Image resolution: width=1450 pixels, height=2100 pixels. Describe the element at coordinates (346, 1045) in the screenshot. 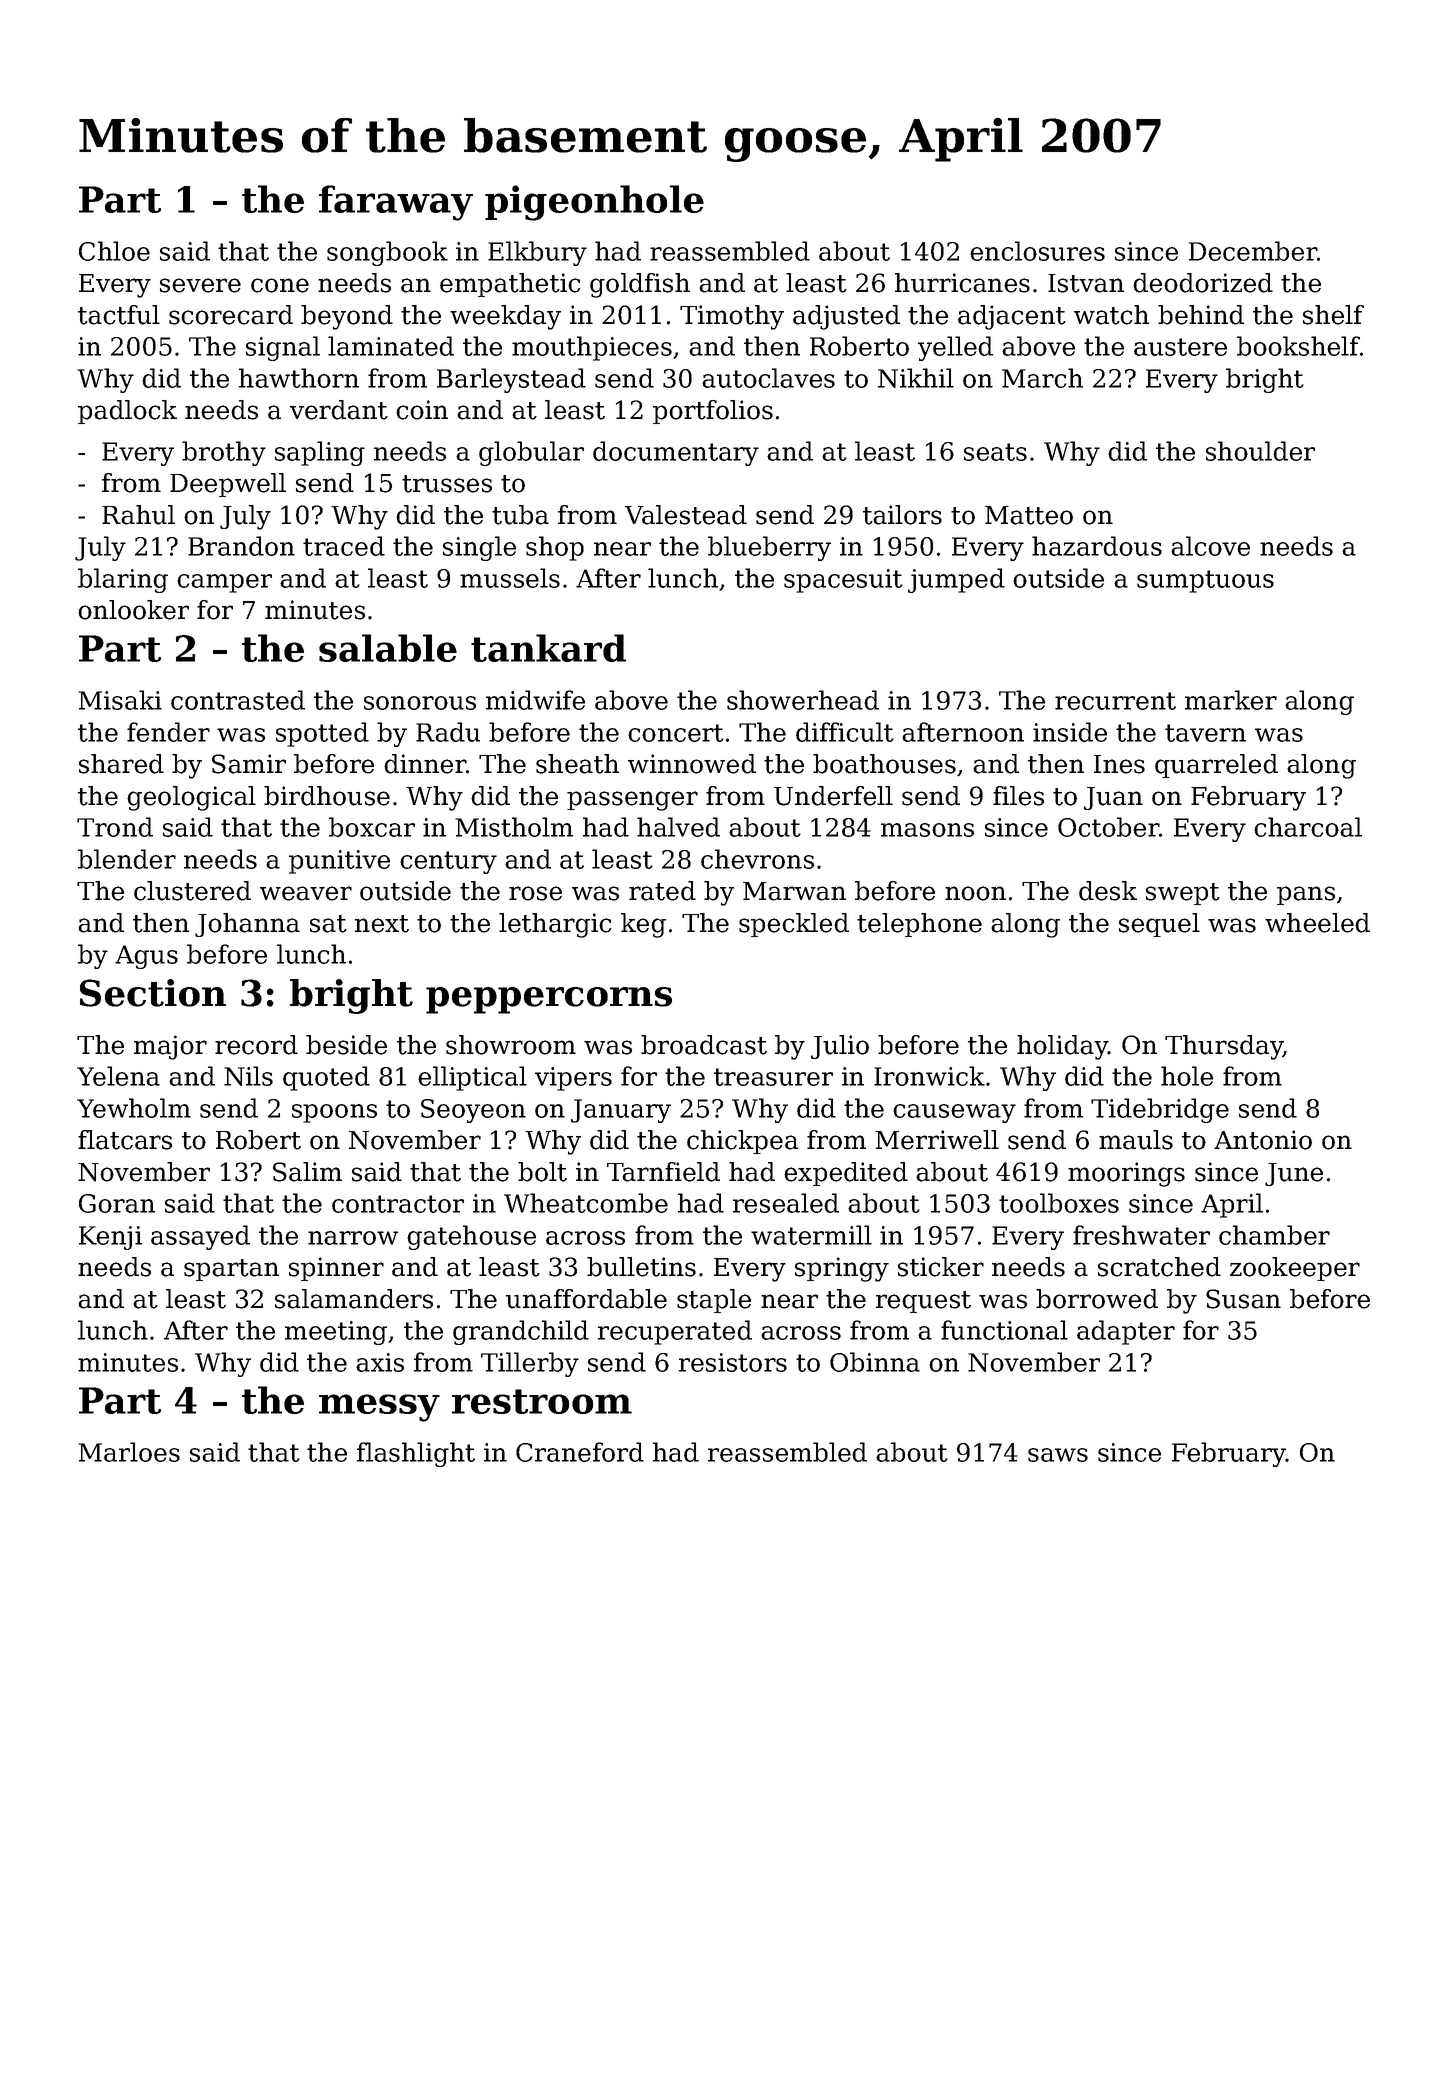

I see `beside` at that location.
